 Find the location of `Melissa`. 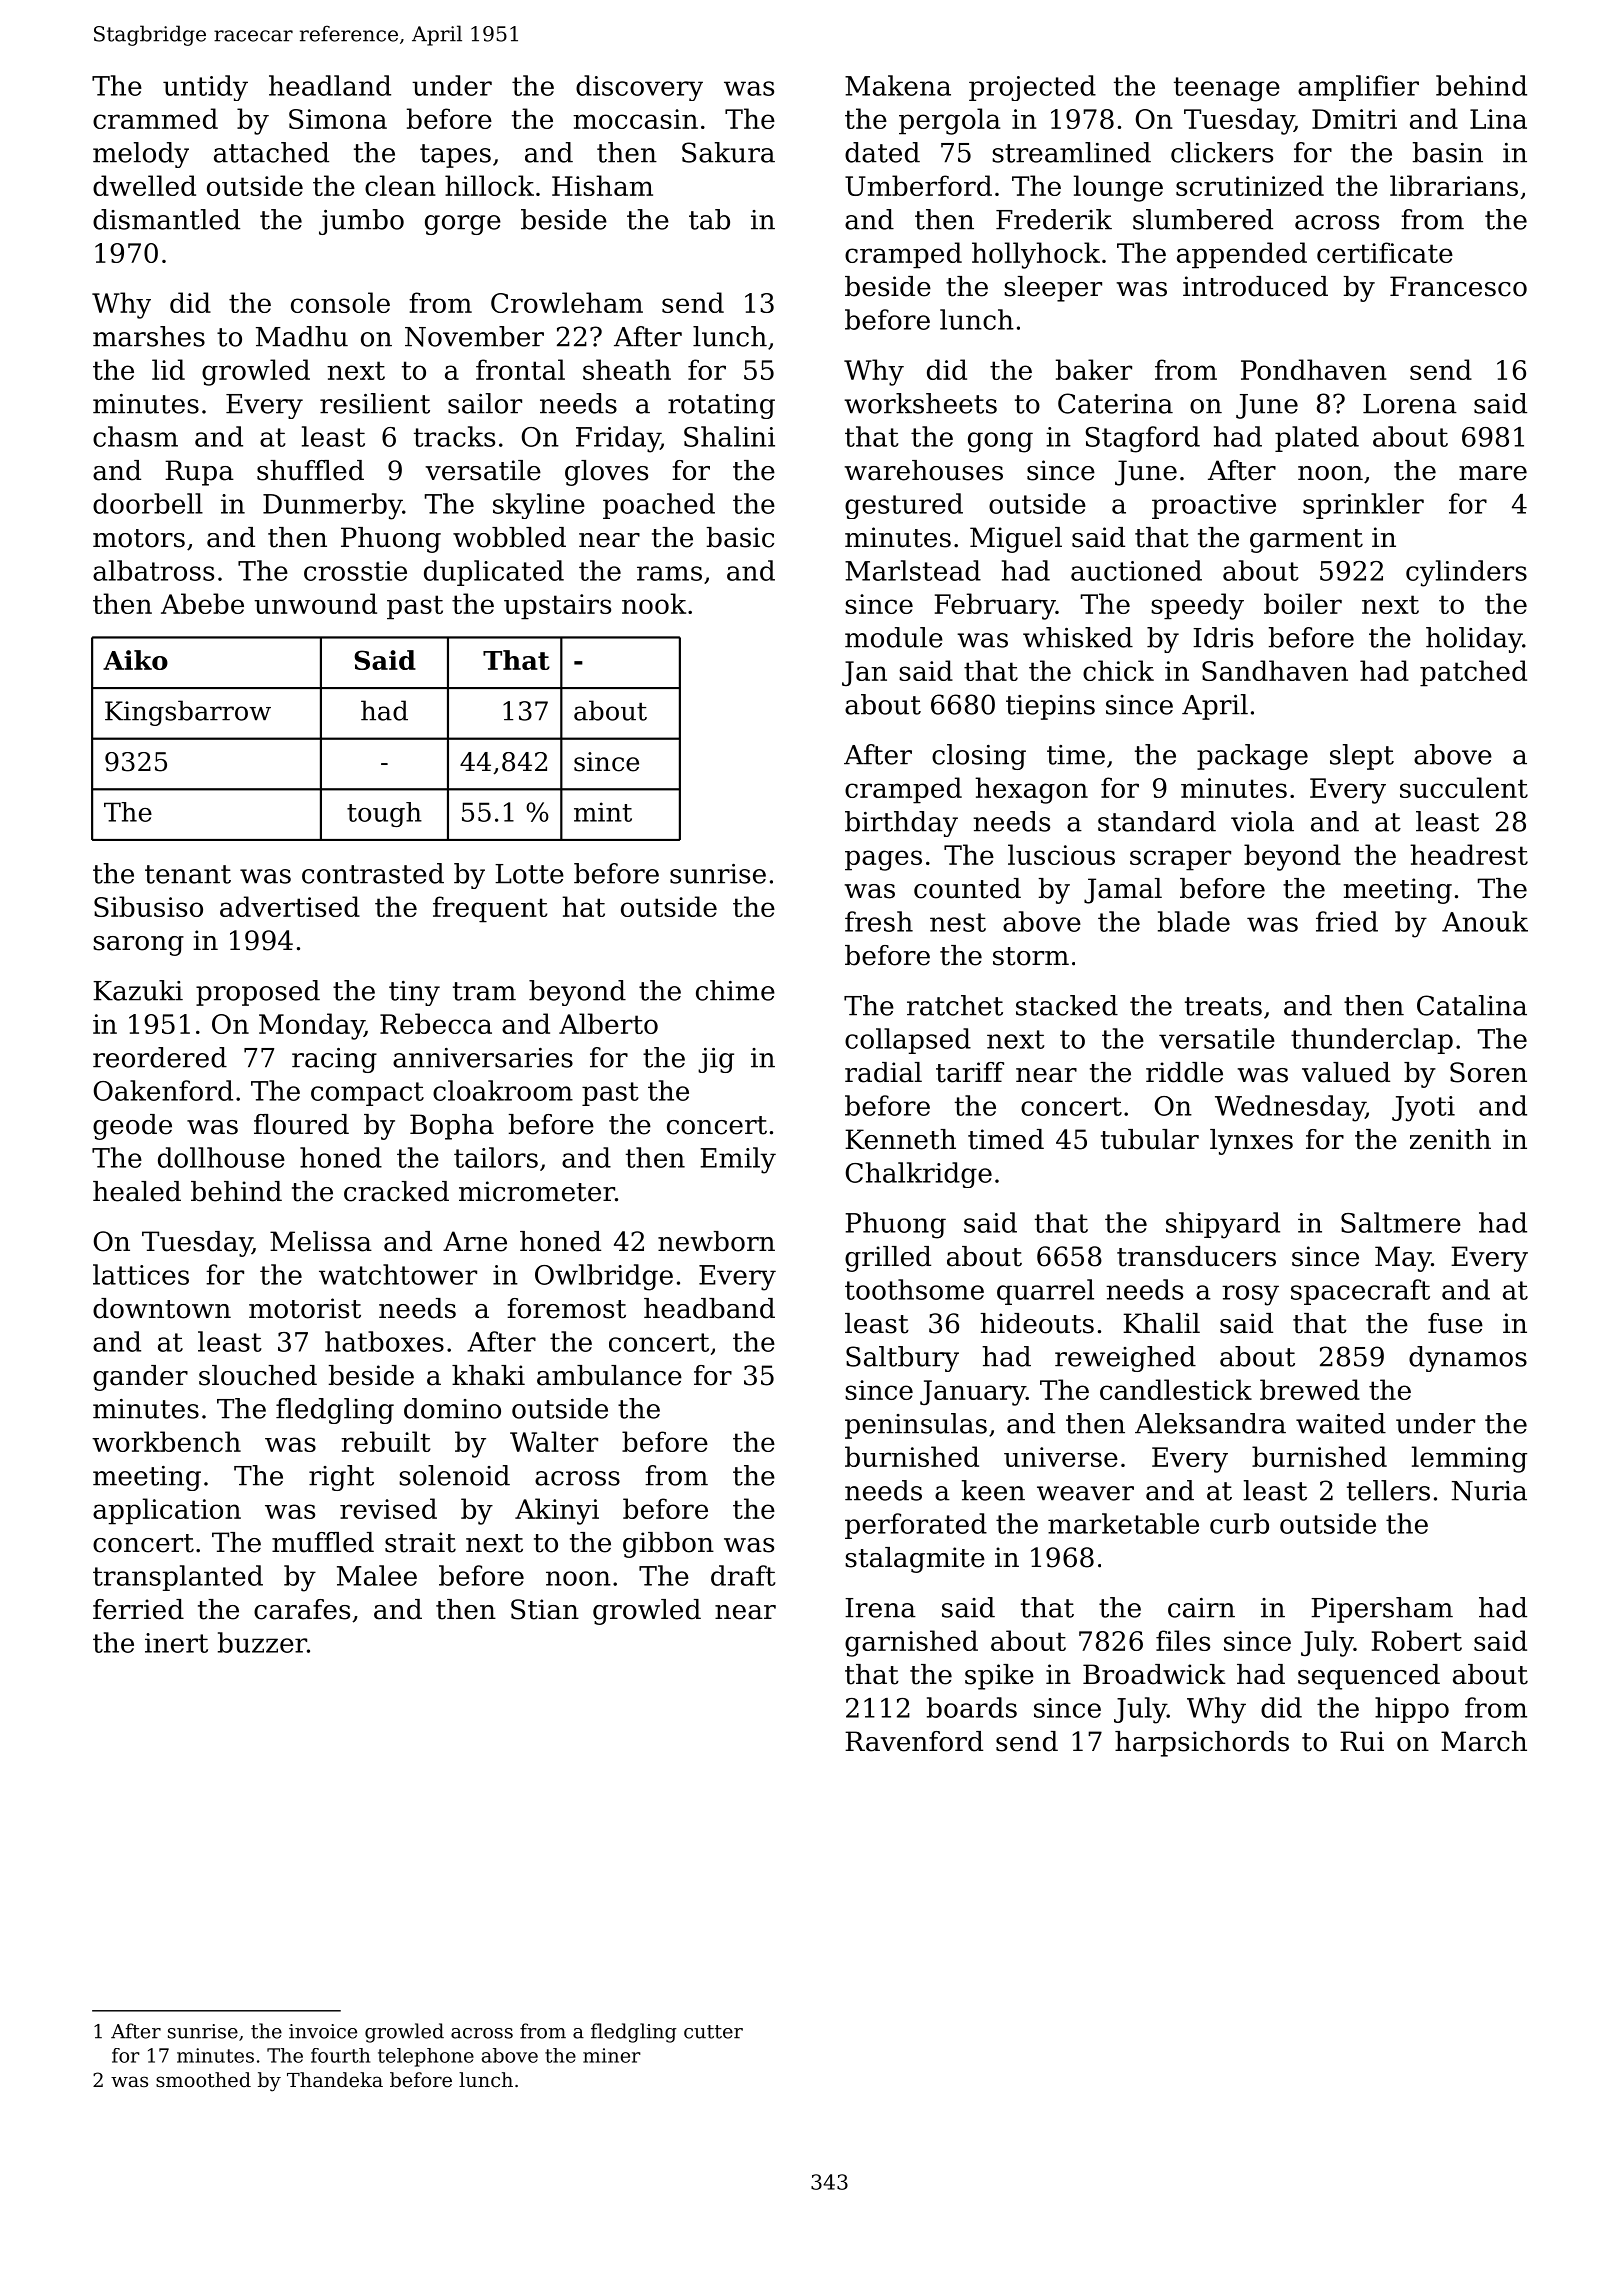

Melissa is located at coordinates (321, 1241).
